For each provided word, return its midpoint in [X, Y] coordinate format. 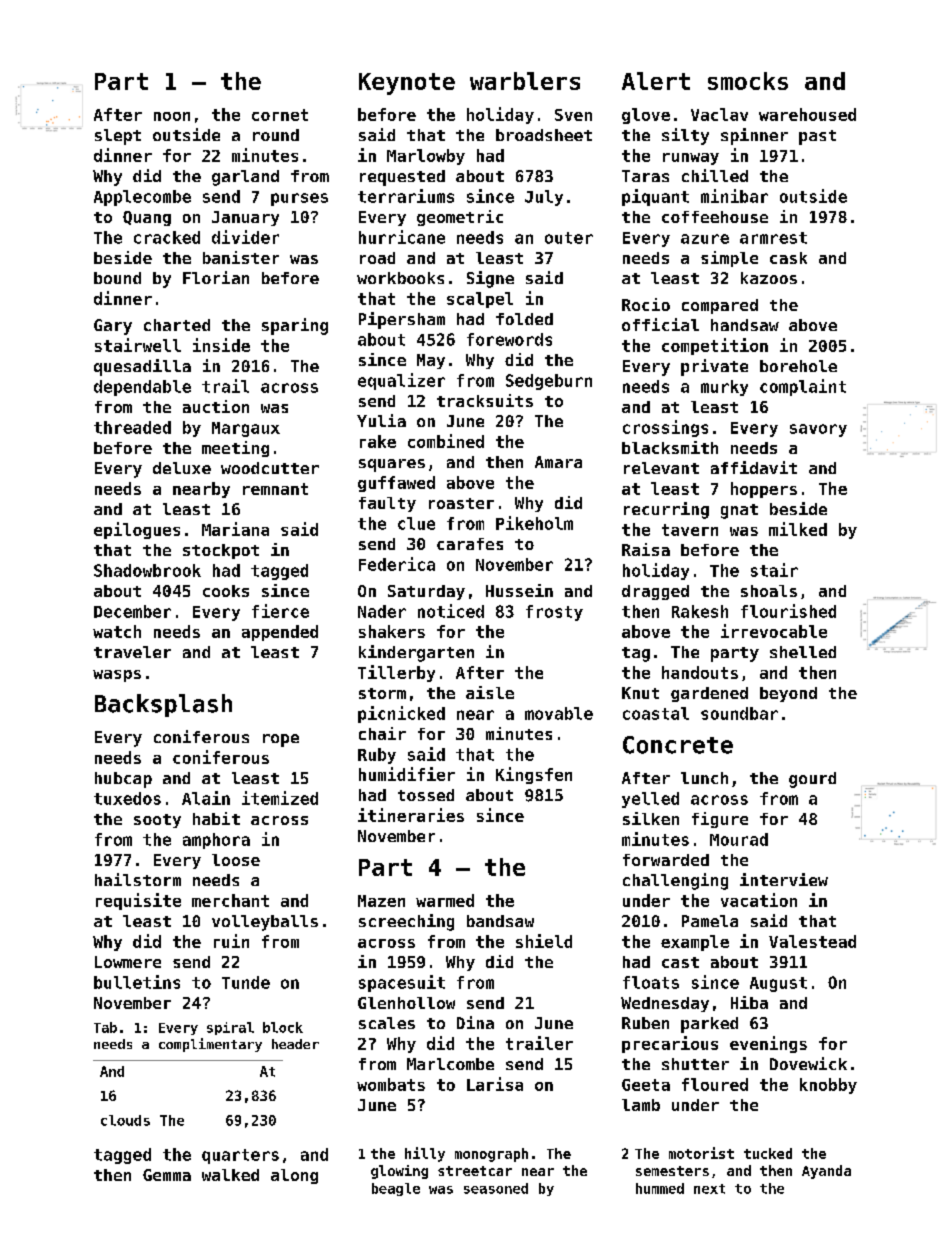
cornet [280, 115]
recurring [666, 510]
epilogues [137, 530]
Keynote [407, 84]
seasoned [496, 1188]
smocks [748, 81]
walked [230, 1175]
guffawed [396, 484]
